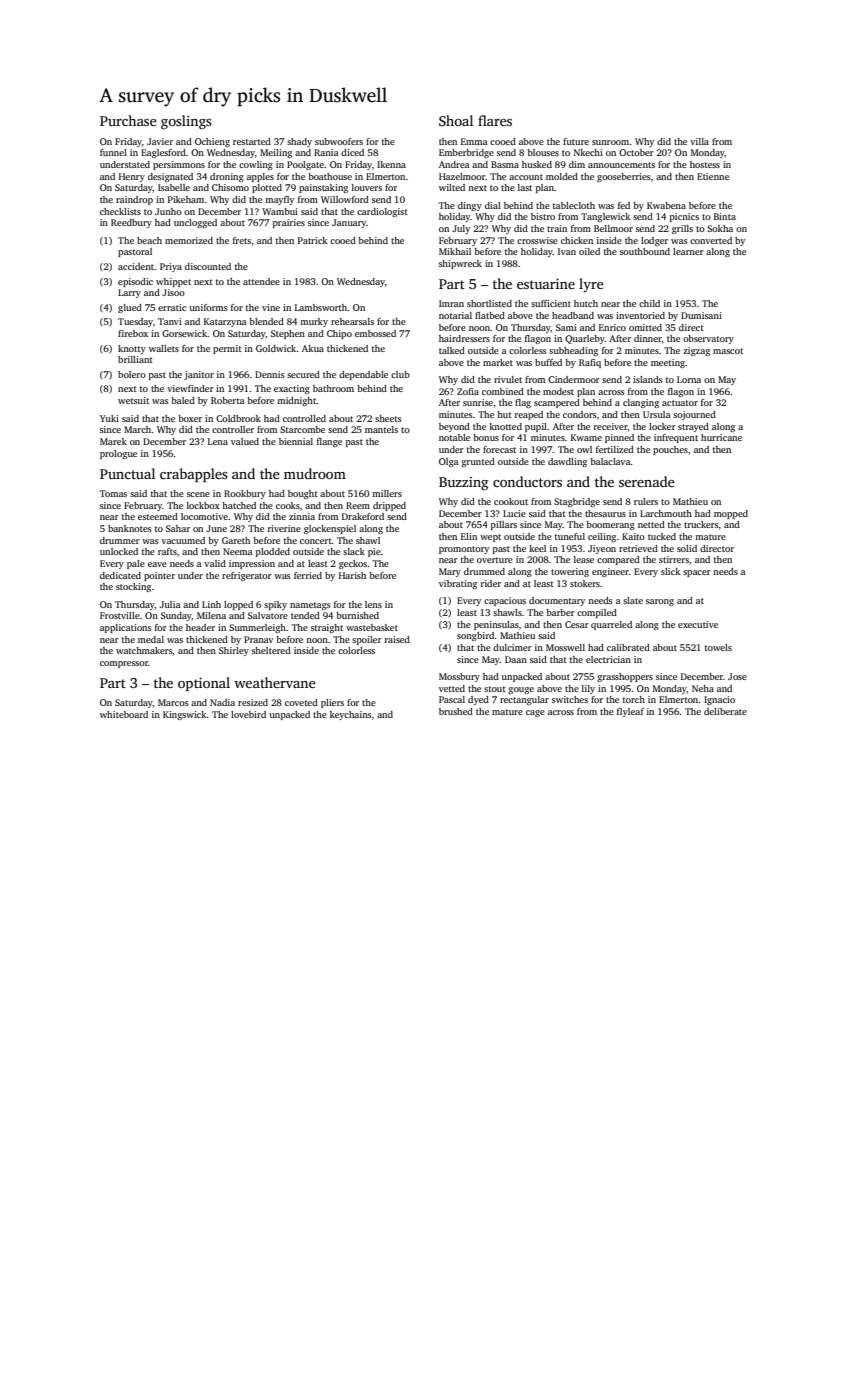  What do you see at coordinates (266, 321) in the document?
I see `blended` at bounding box center [266, 321].
